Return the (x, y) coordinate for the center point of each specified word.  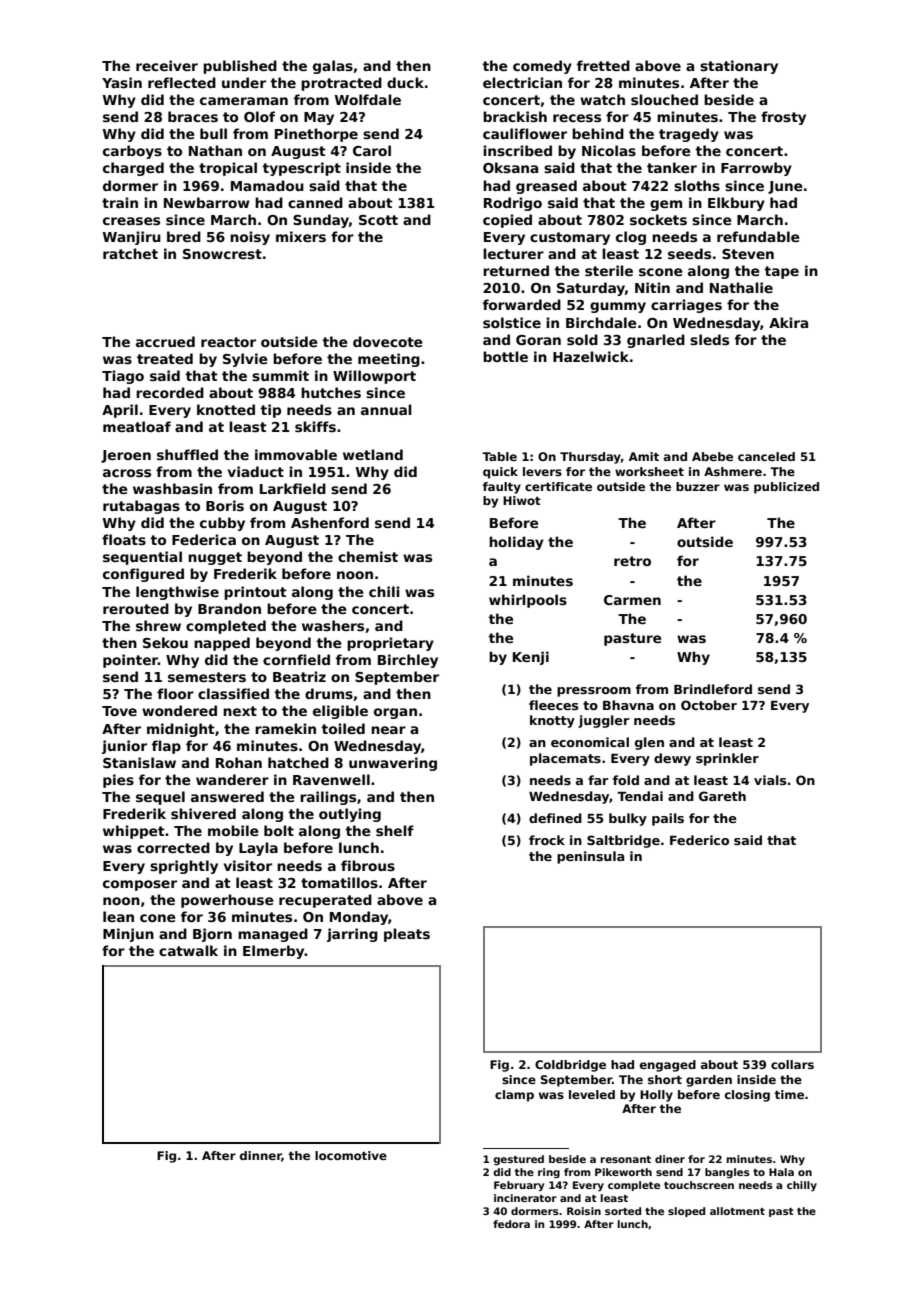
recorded (170, 392)
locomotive (351, 1155)
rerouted (136, 608)
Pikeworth (623, 1172)
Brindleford (713, 689)
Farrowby (756, 169)
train (120, 202)
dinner (261, 1156)
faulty (502, 488)
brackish (515, 116)
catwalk (188, 950)
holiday (516, 543)
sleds (709, 339)
